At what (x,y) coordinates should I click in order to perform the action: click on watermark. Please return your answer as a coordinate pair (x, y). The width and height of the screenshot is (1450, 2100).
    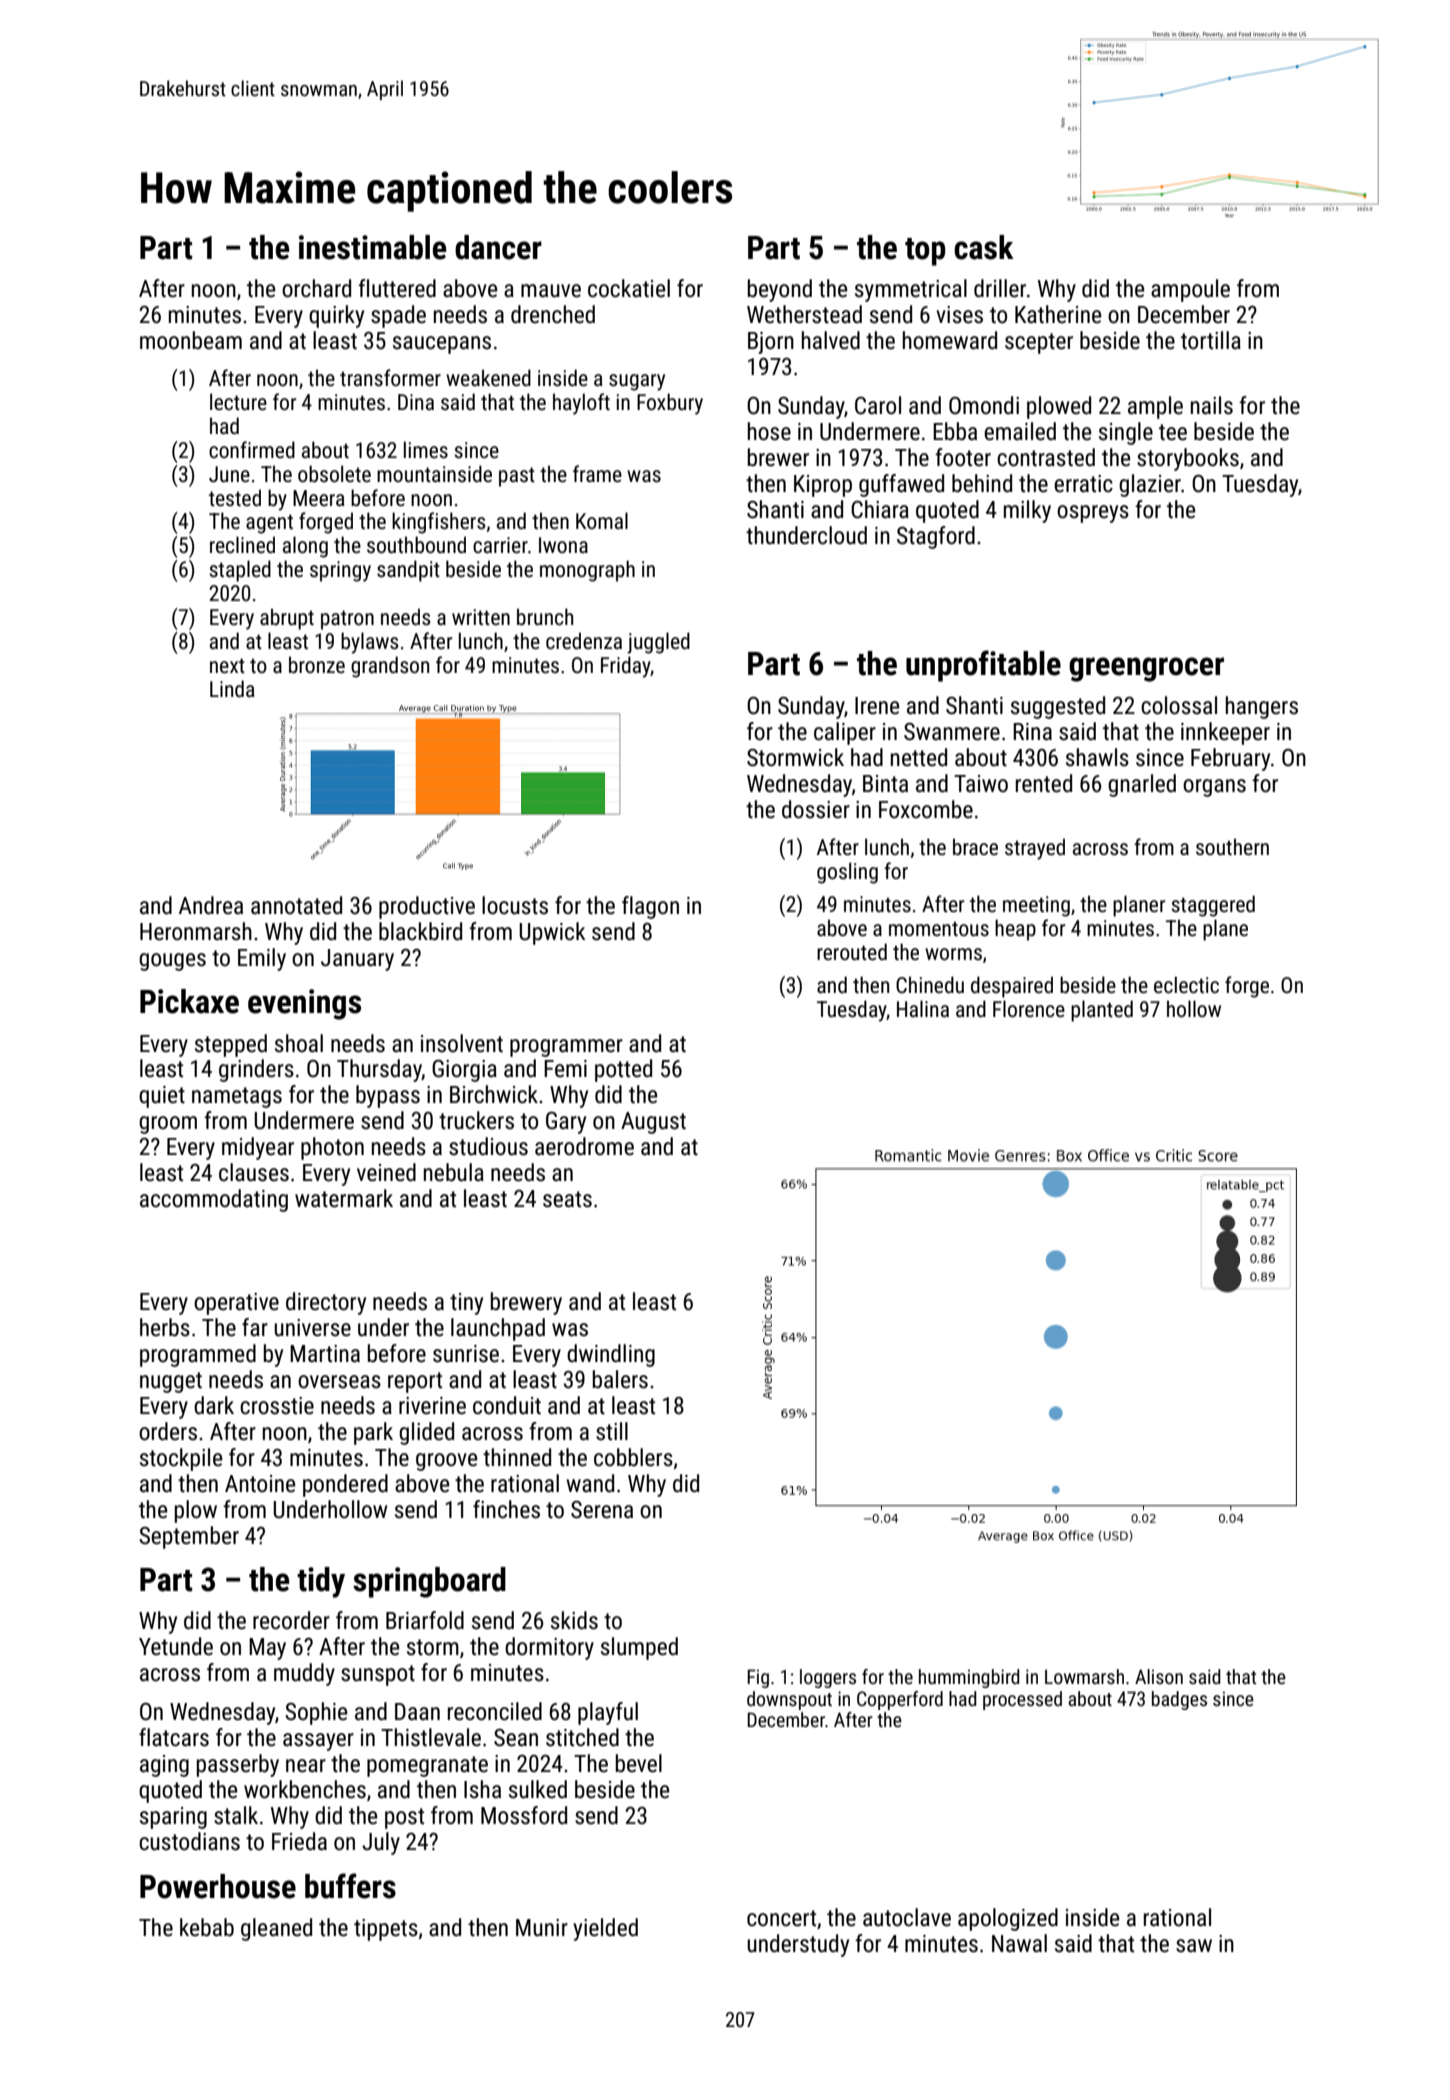
    Looking at the image, I should click on (344, 1198).
